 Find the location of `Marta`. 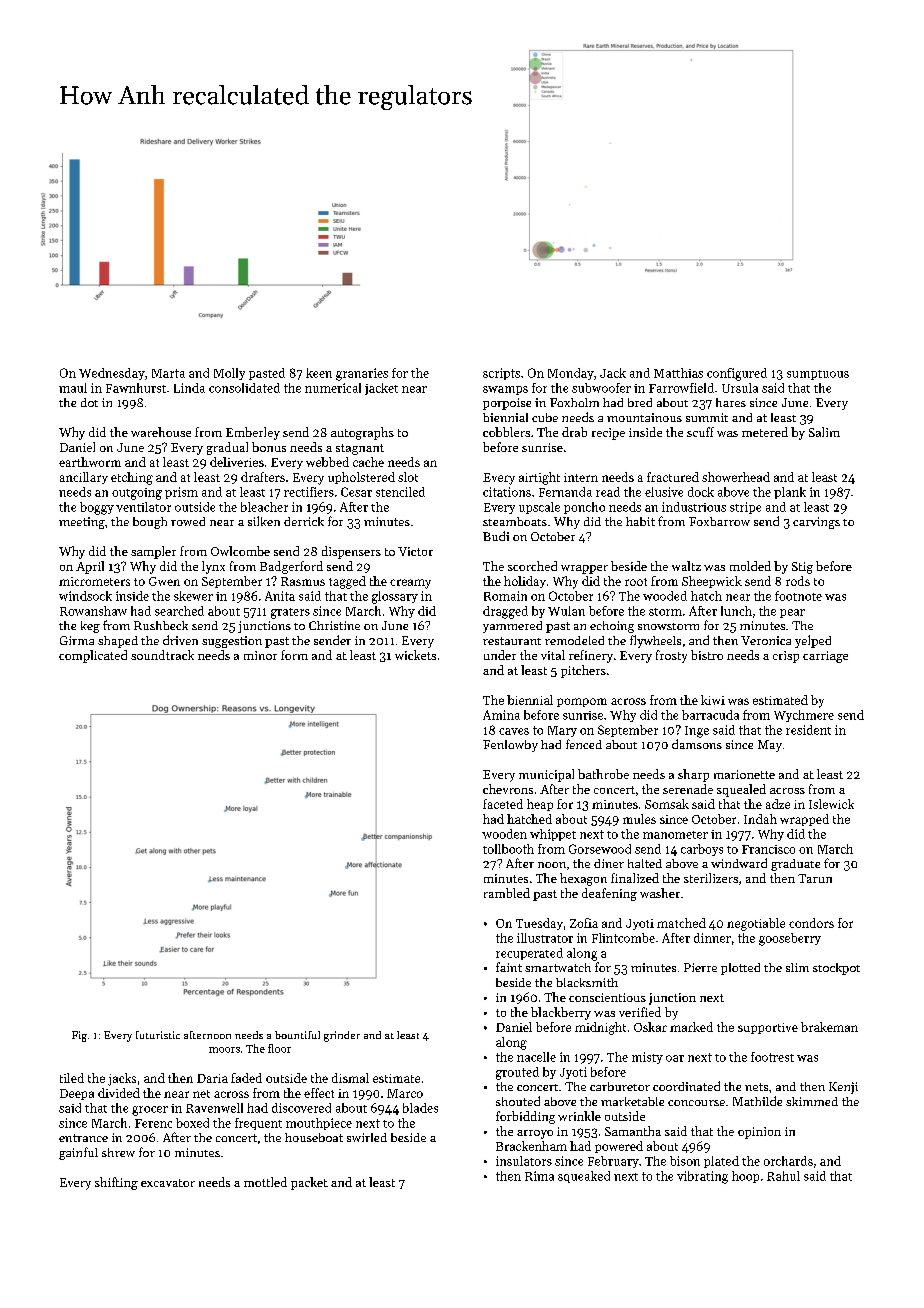

Marta is located at coordinates (168, 373).
